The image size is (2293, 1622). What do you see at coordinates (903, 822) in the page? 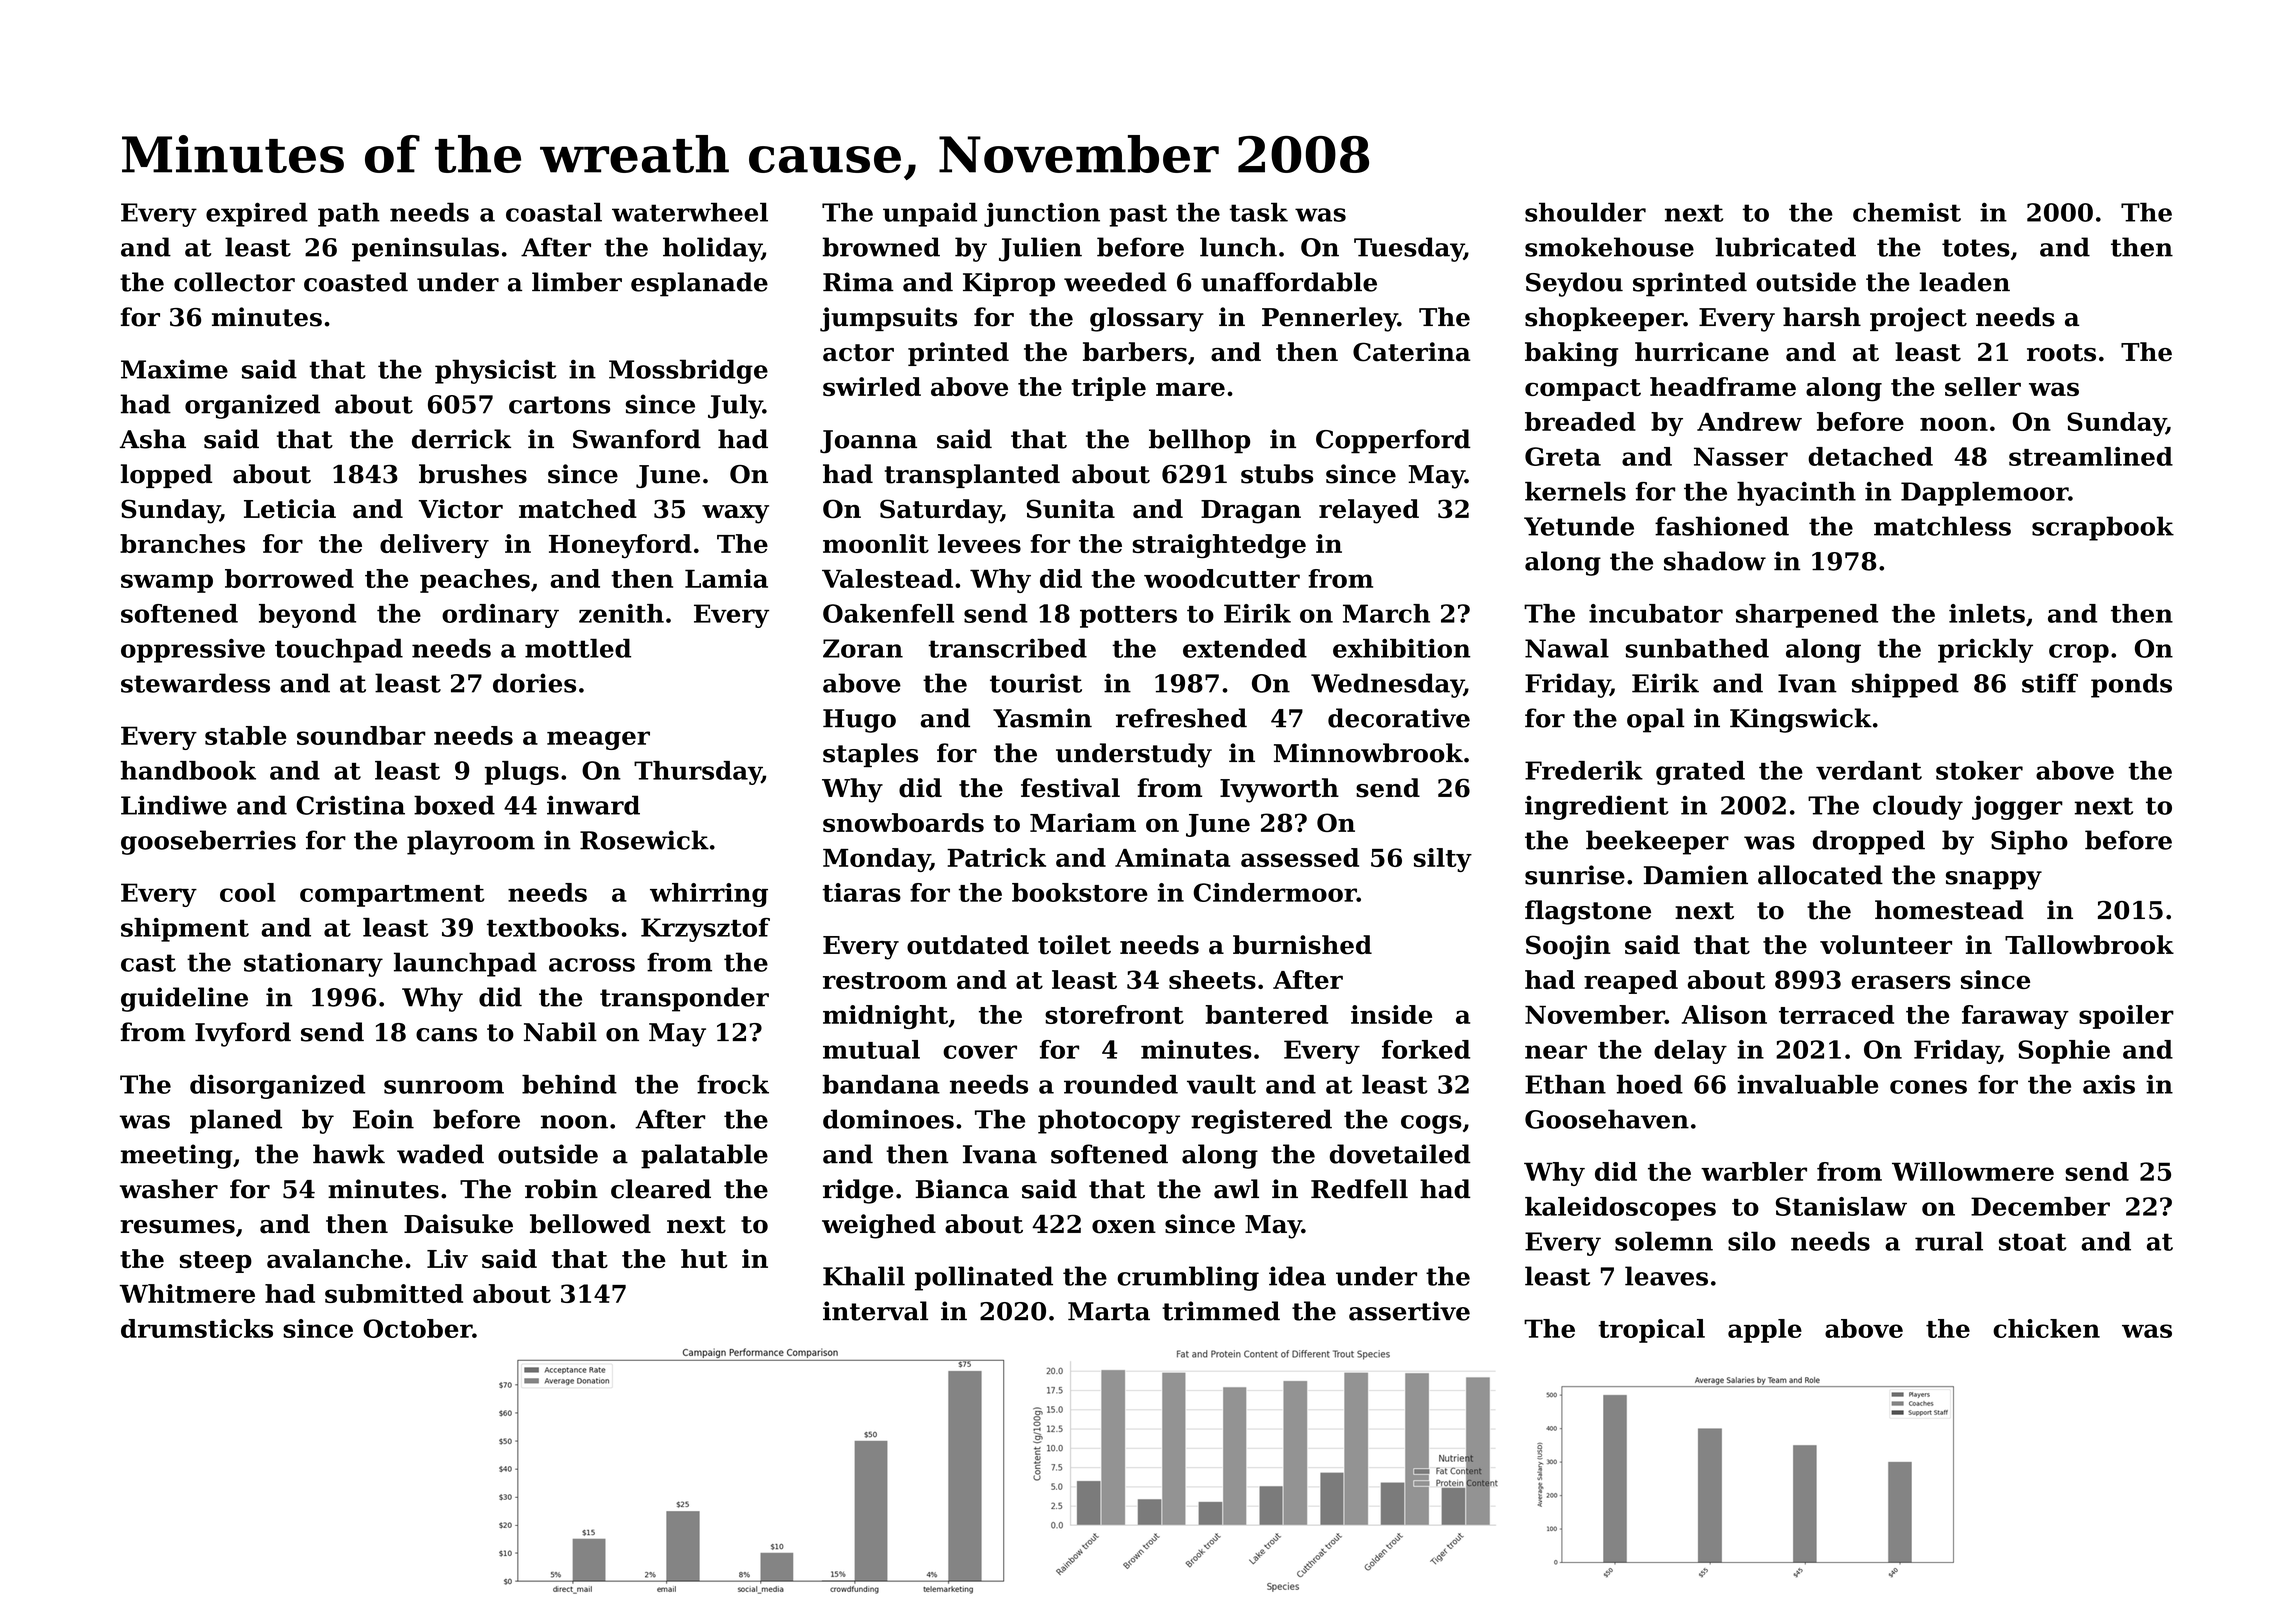
I see `snowboards` at bounding box center [903, 822].
